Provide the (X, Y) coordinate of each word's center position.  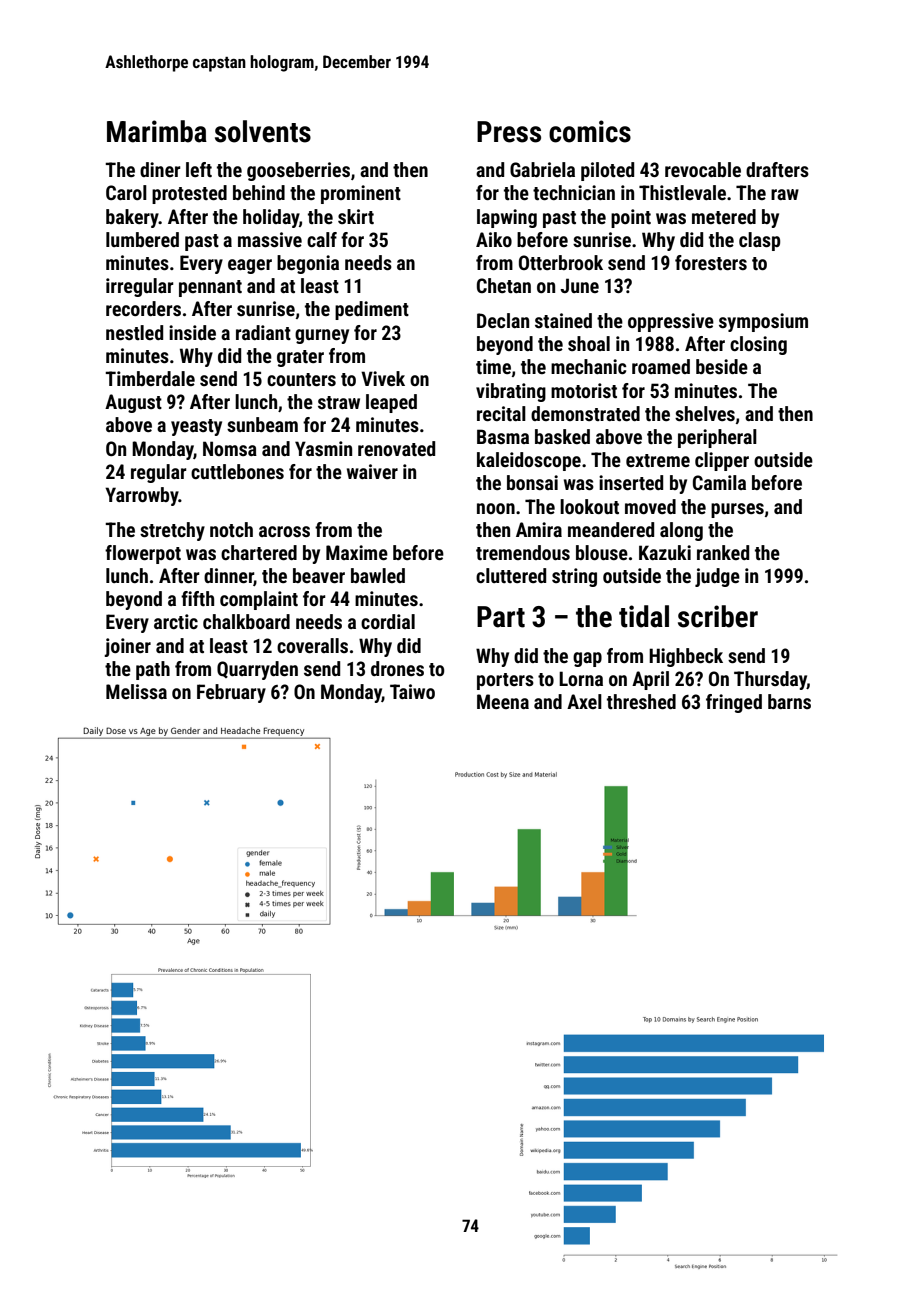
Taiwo (412, 691)
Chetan (504, 285)
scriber (718, 616)
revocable (703, 169)
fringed (734, 703)
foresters (711, 262)
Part (501, 617)
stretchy (172, 531)
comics (590, 131)
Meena (503, 701)
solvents (263, 131)
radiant (263, 332)
